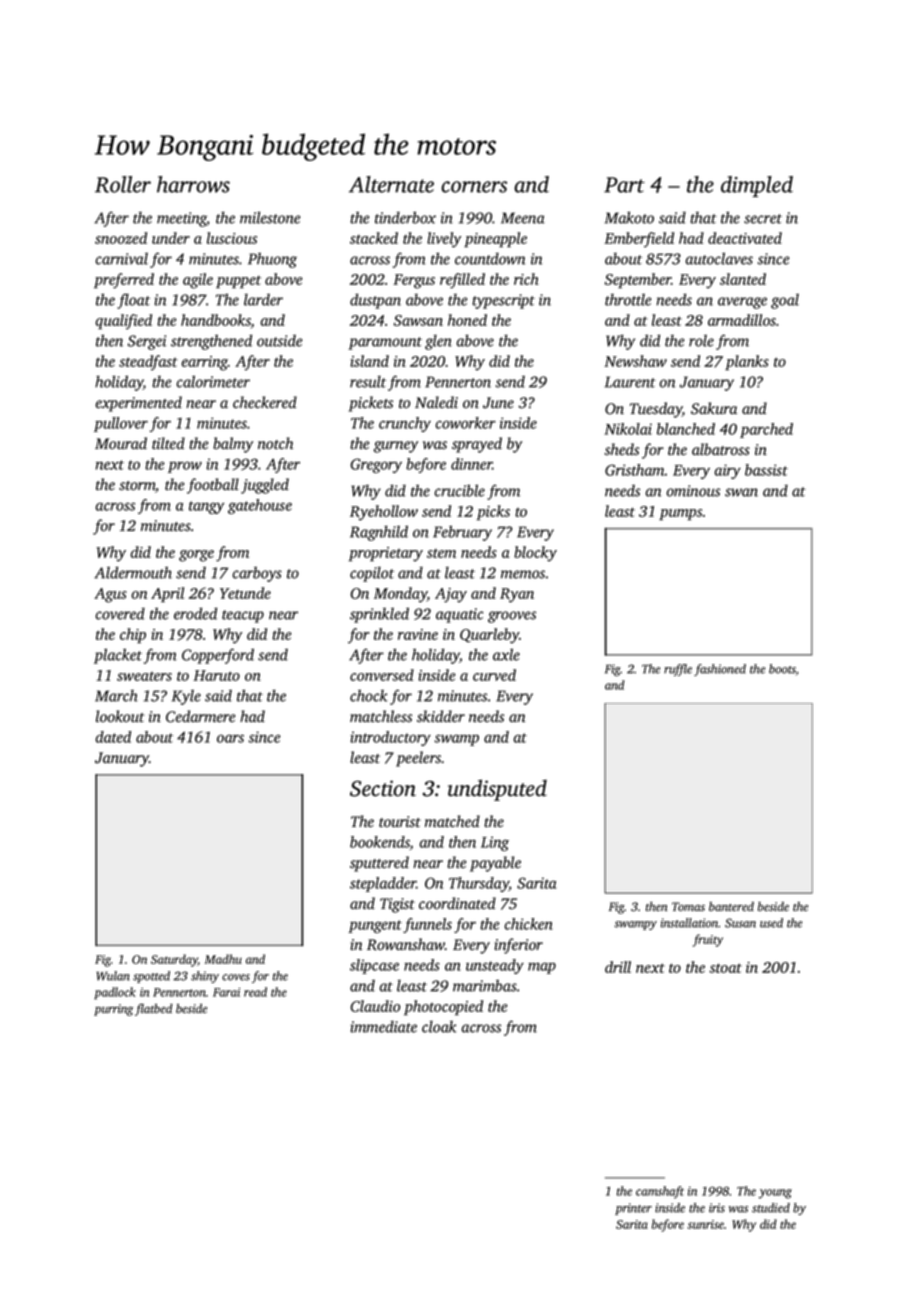 The width and height of the screenshot is (908, 1316). What do you see at coordinates (633, 1209) in the screenshot?
I see `printer` at bounding box center [633, 1209].
